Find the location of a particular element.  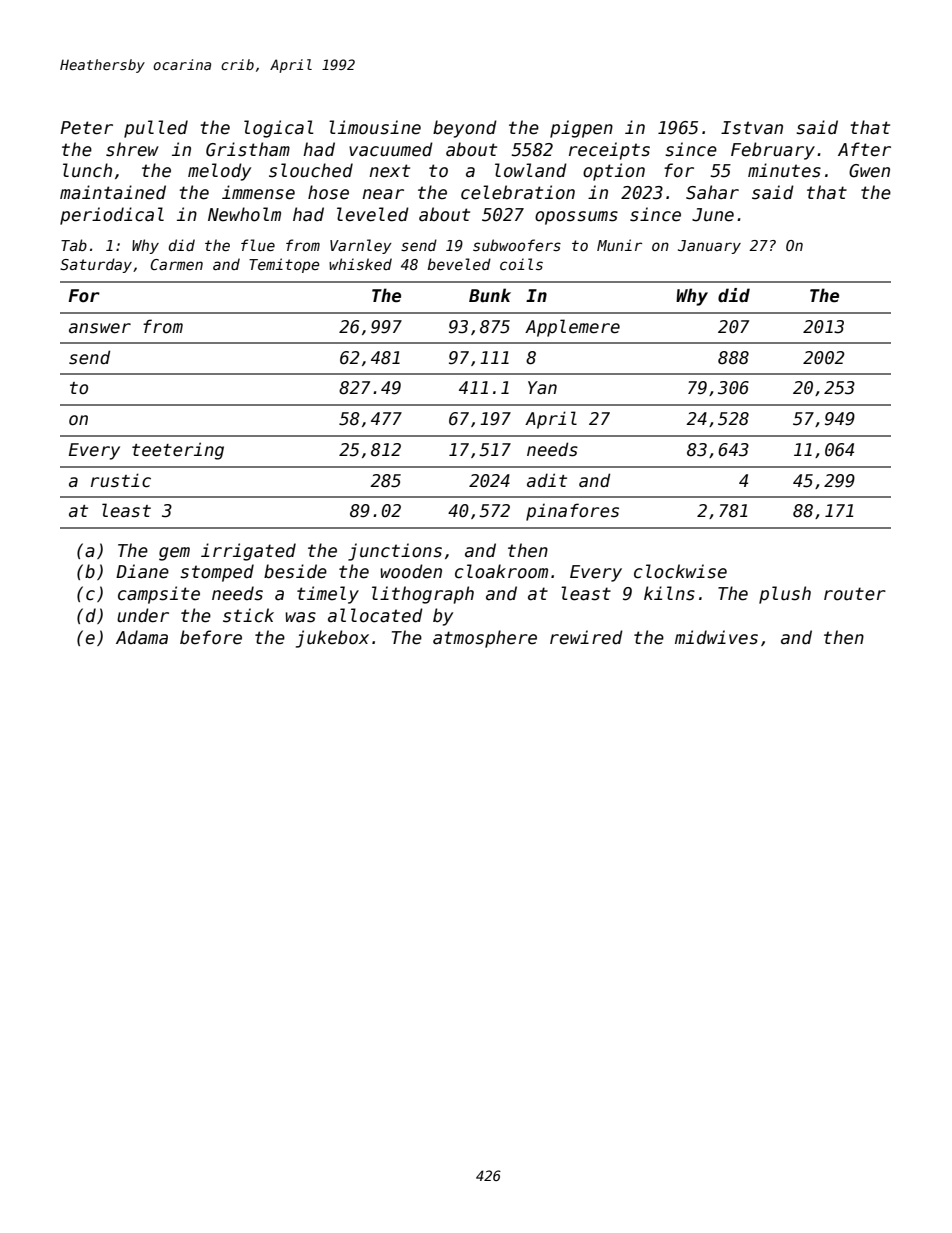

Bunk is located at coordinates (490, 295).
